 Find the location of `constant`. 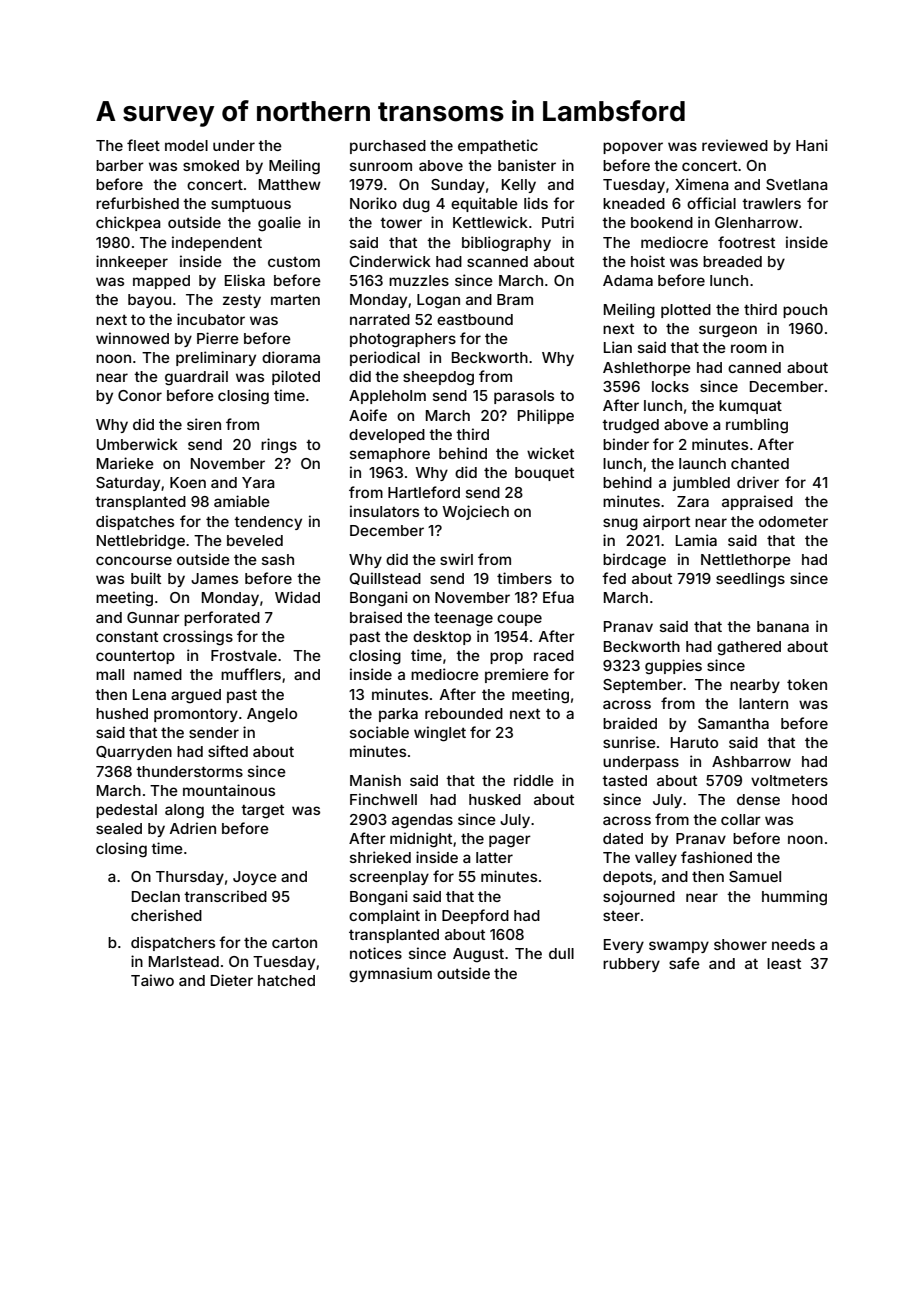

constant is located at coordinates (127, 636).
